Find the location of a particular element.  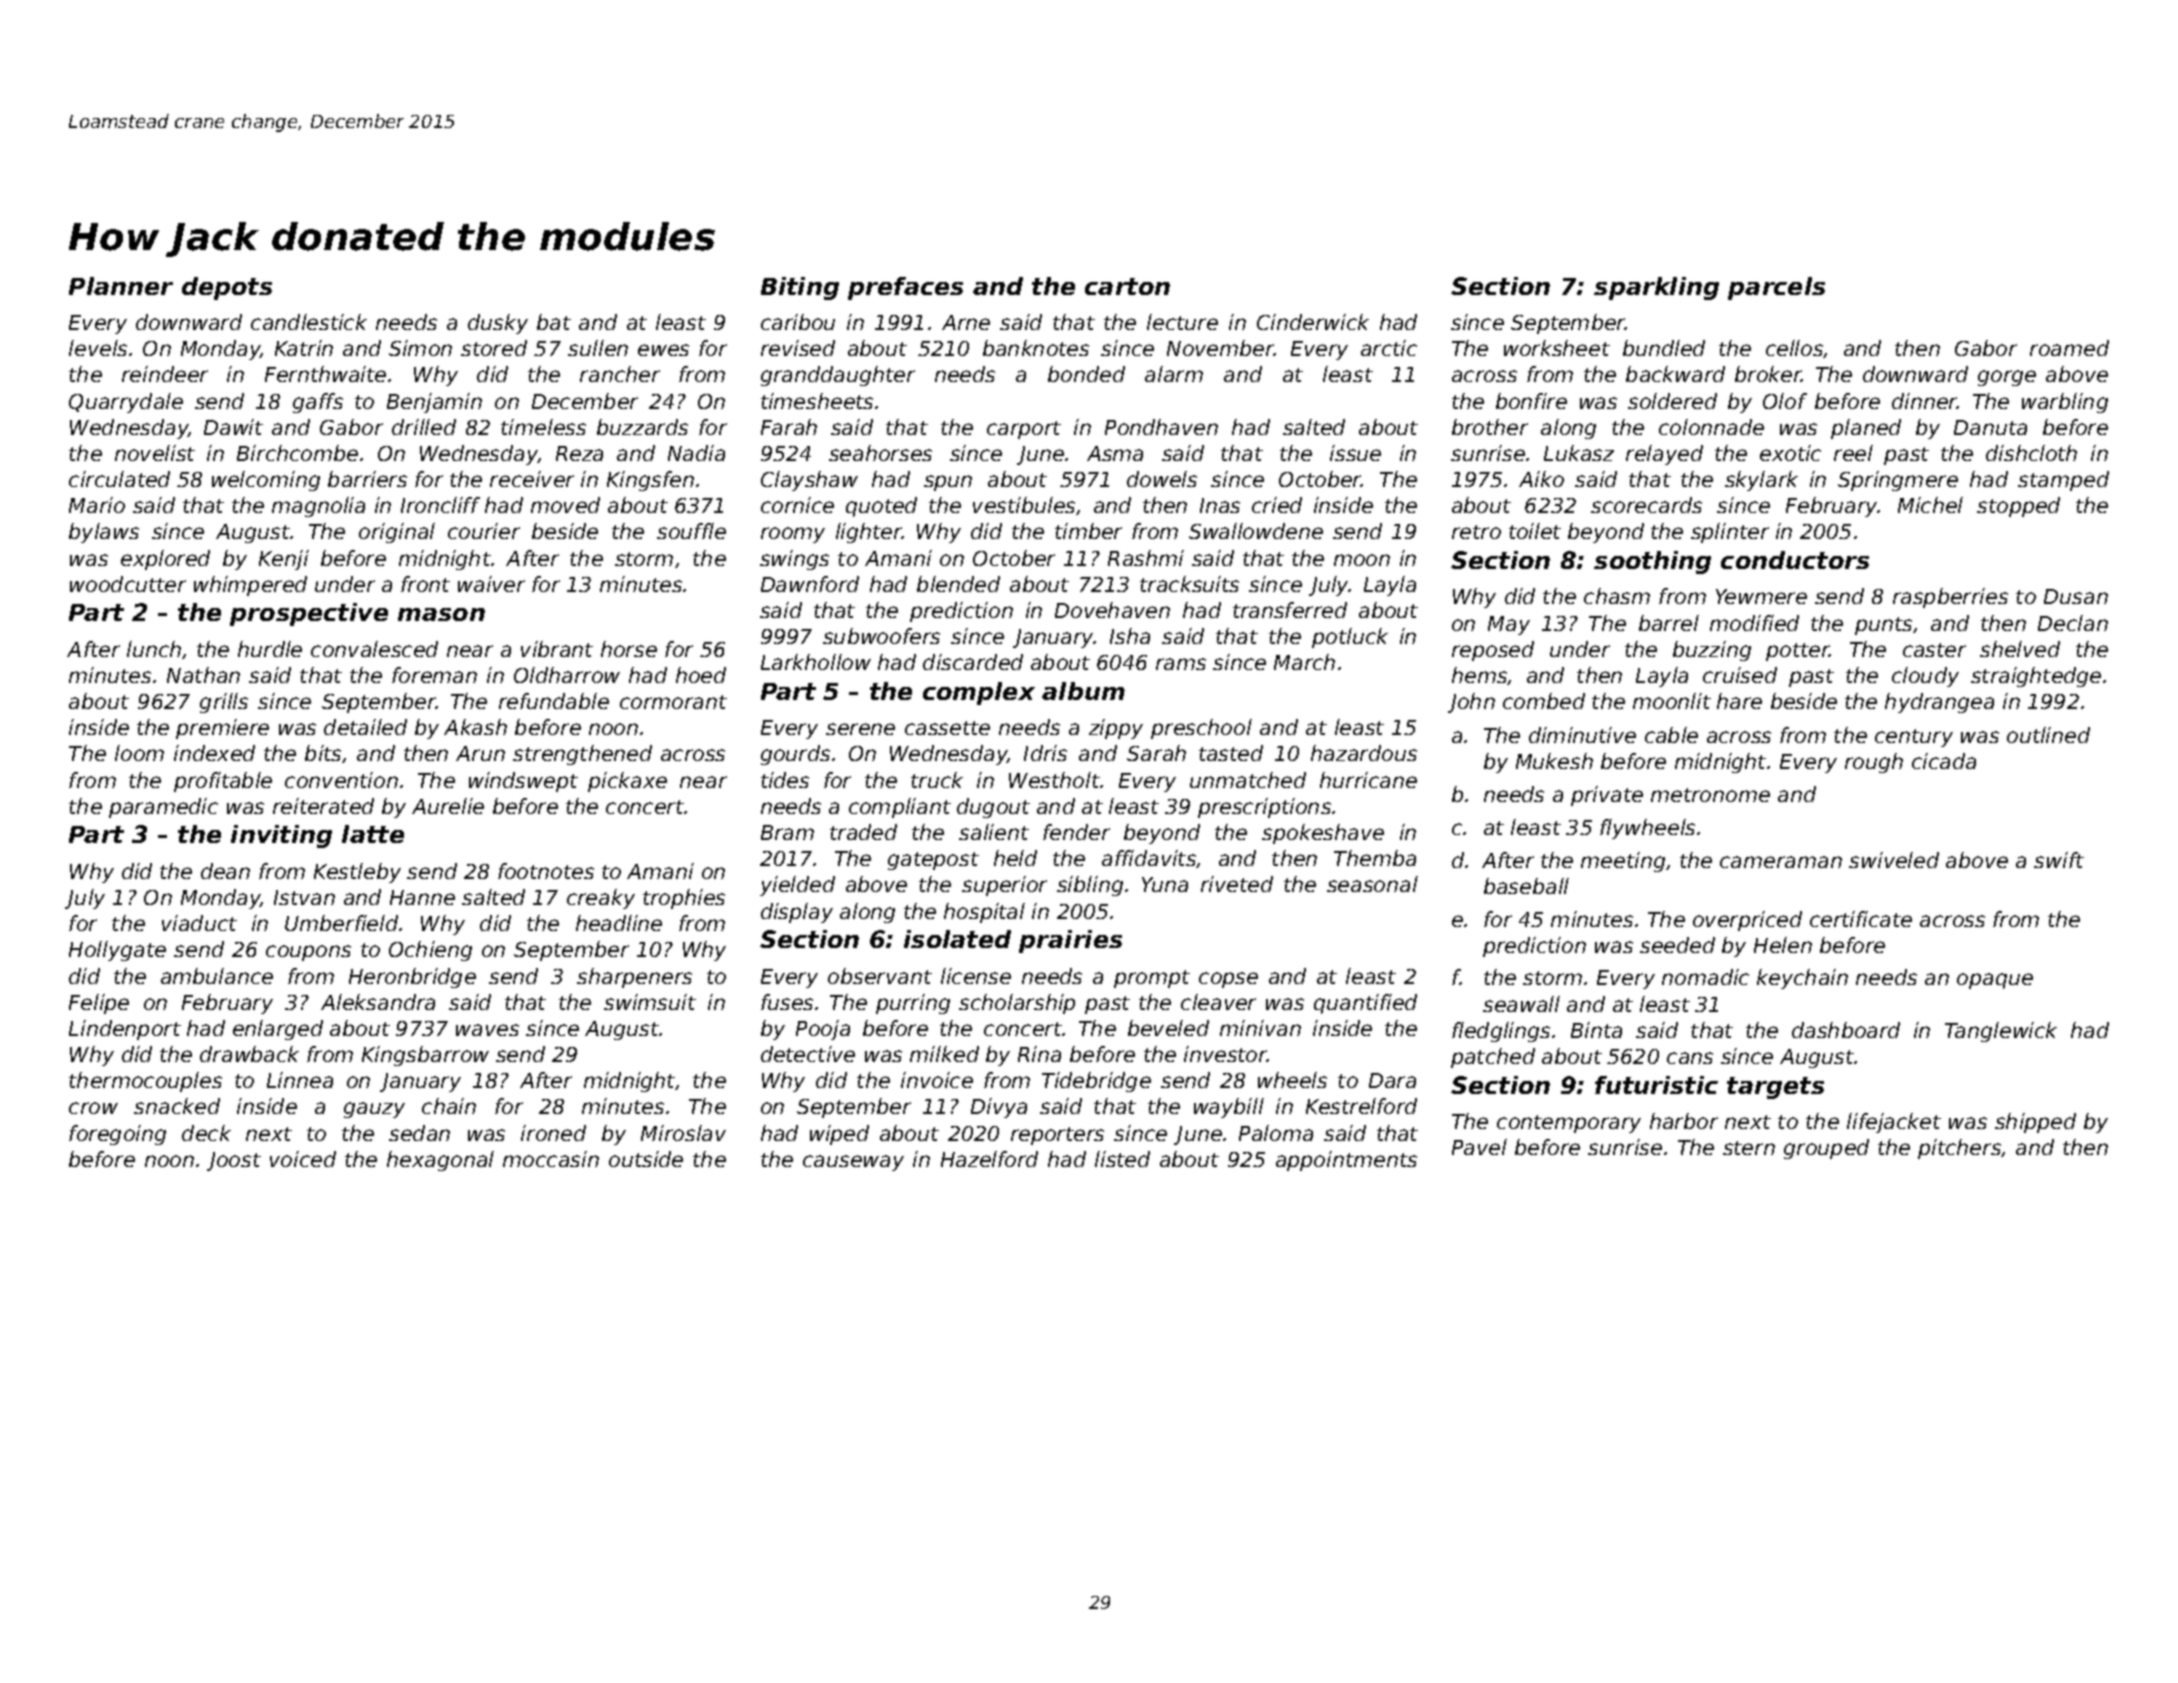

Lindenport is located at coordinates (125, 1030).
